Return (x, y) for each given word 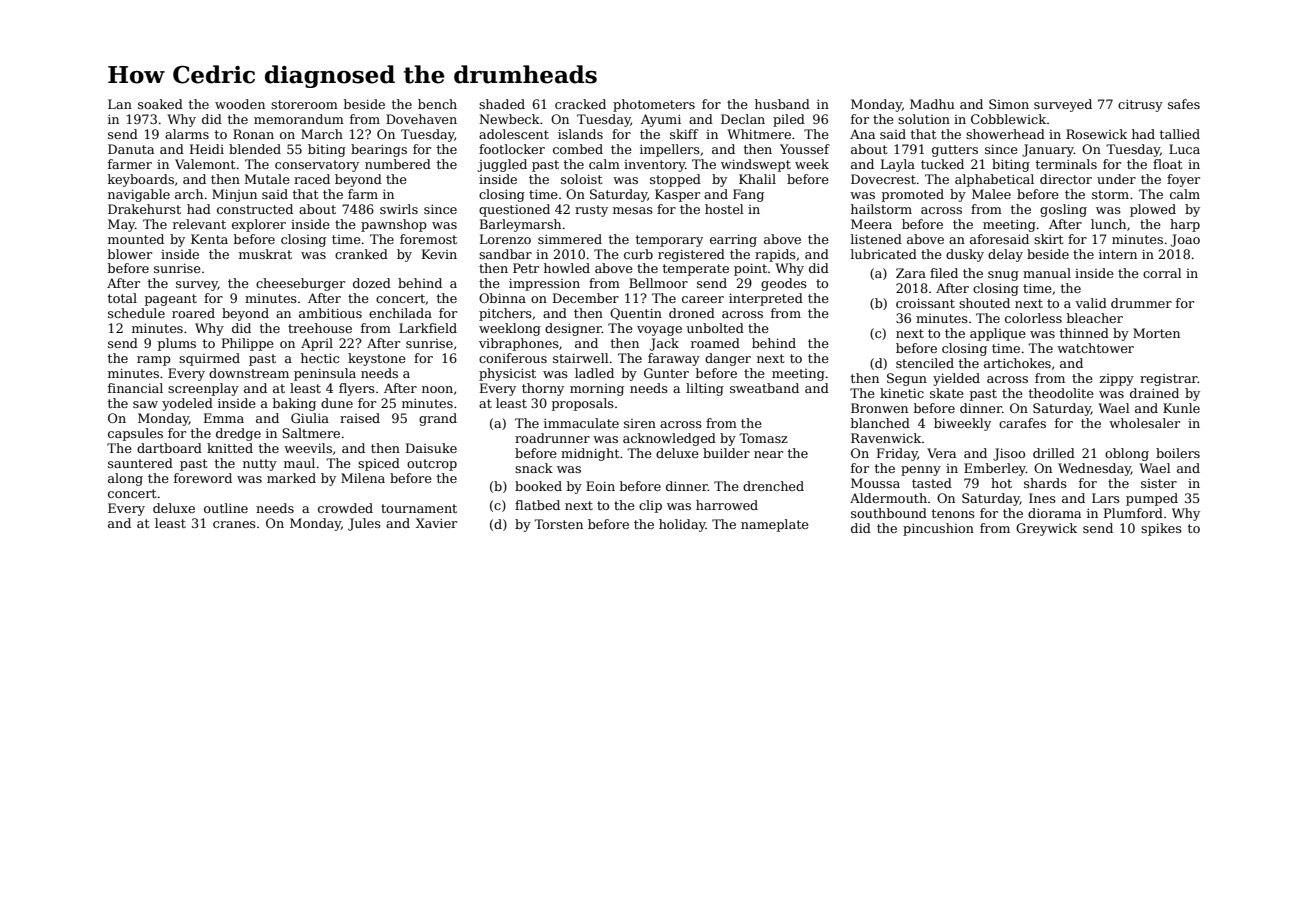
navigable (139, 195)
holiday (682, 525)
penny (921, 471)
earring (733, 240)
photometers (654, 105)
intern (1118, 254)
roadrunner (552, 438)
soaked (160, 104)
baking (294, 404)
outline (226, 508)
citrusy (1140, 105)
